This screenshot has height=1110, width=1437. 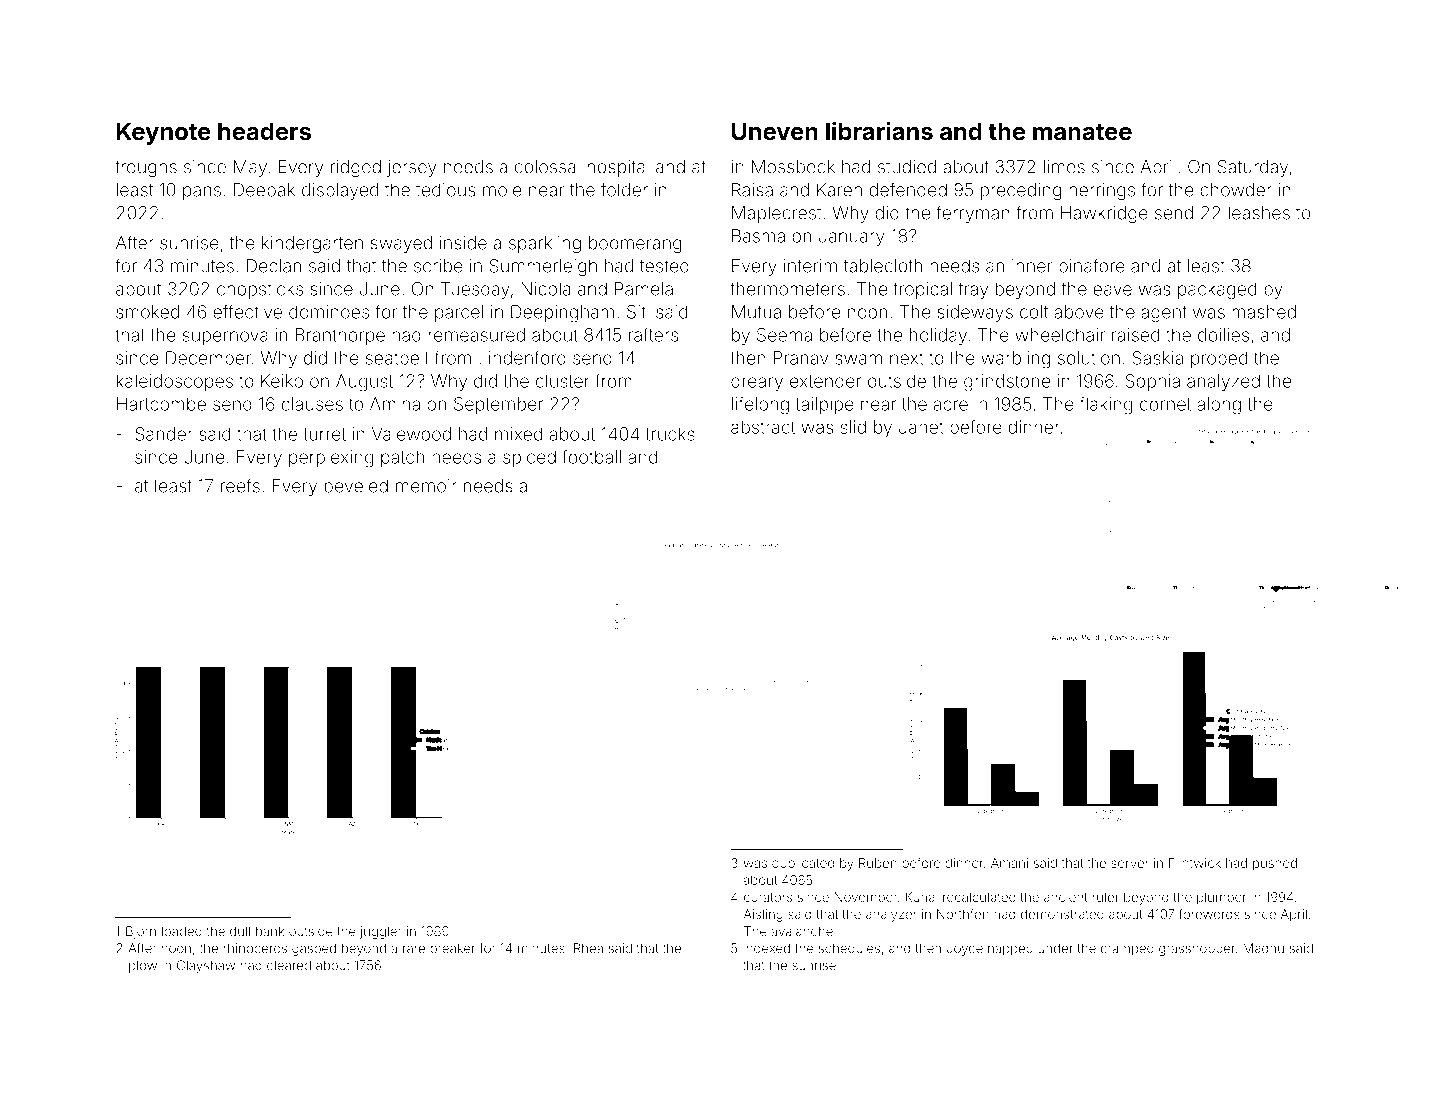 I want to click on pinafore, so click(x=1092, y=267).
